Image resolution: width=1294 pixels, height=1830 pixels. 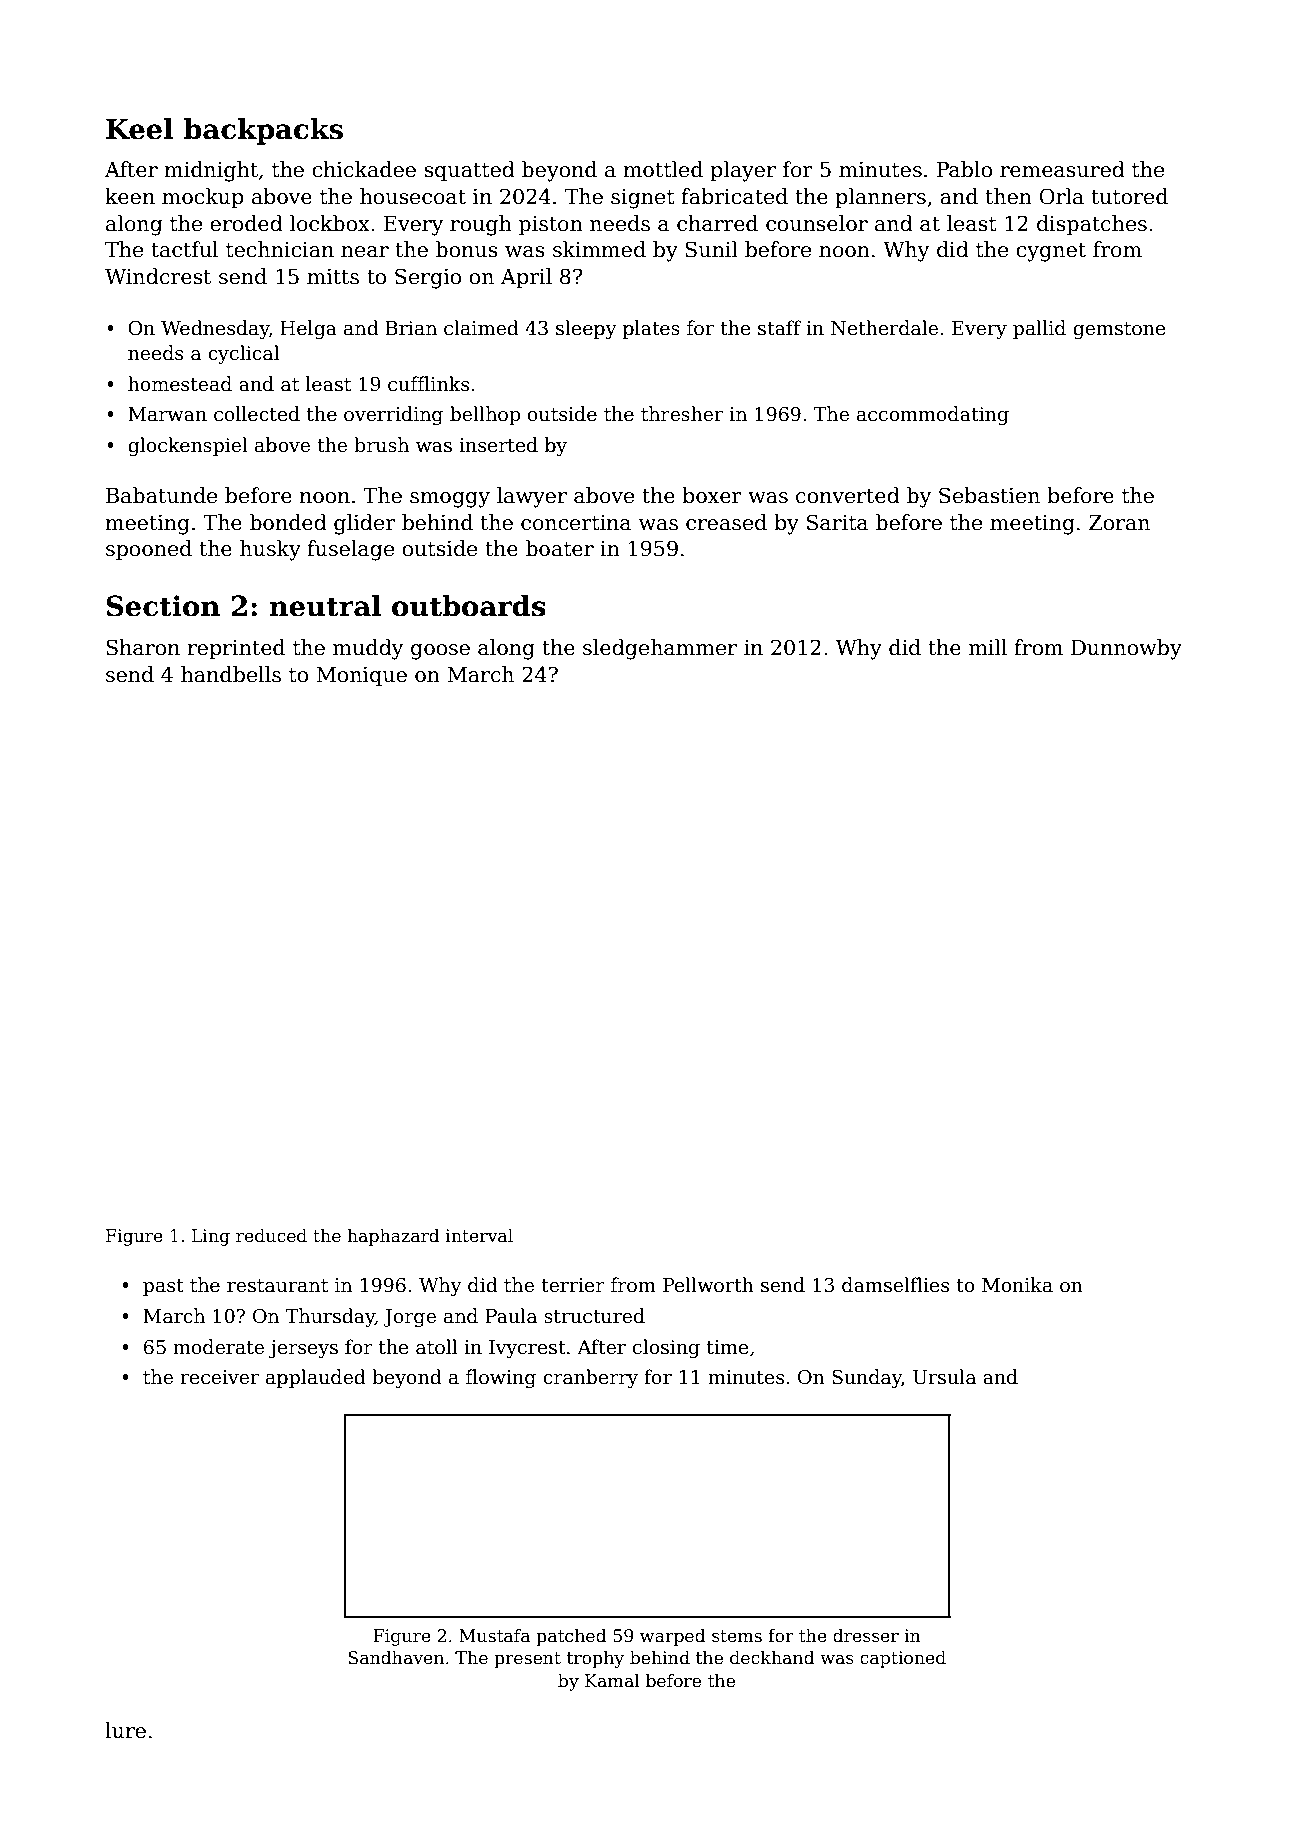 I want to click on cranberry, so click(x=590, y=1378).
